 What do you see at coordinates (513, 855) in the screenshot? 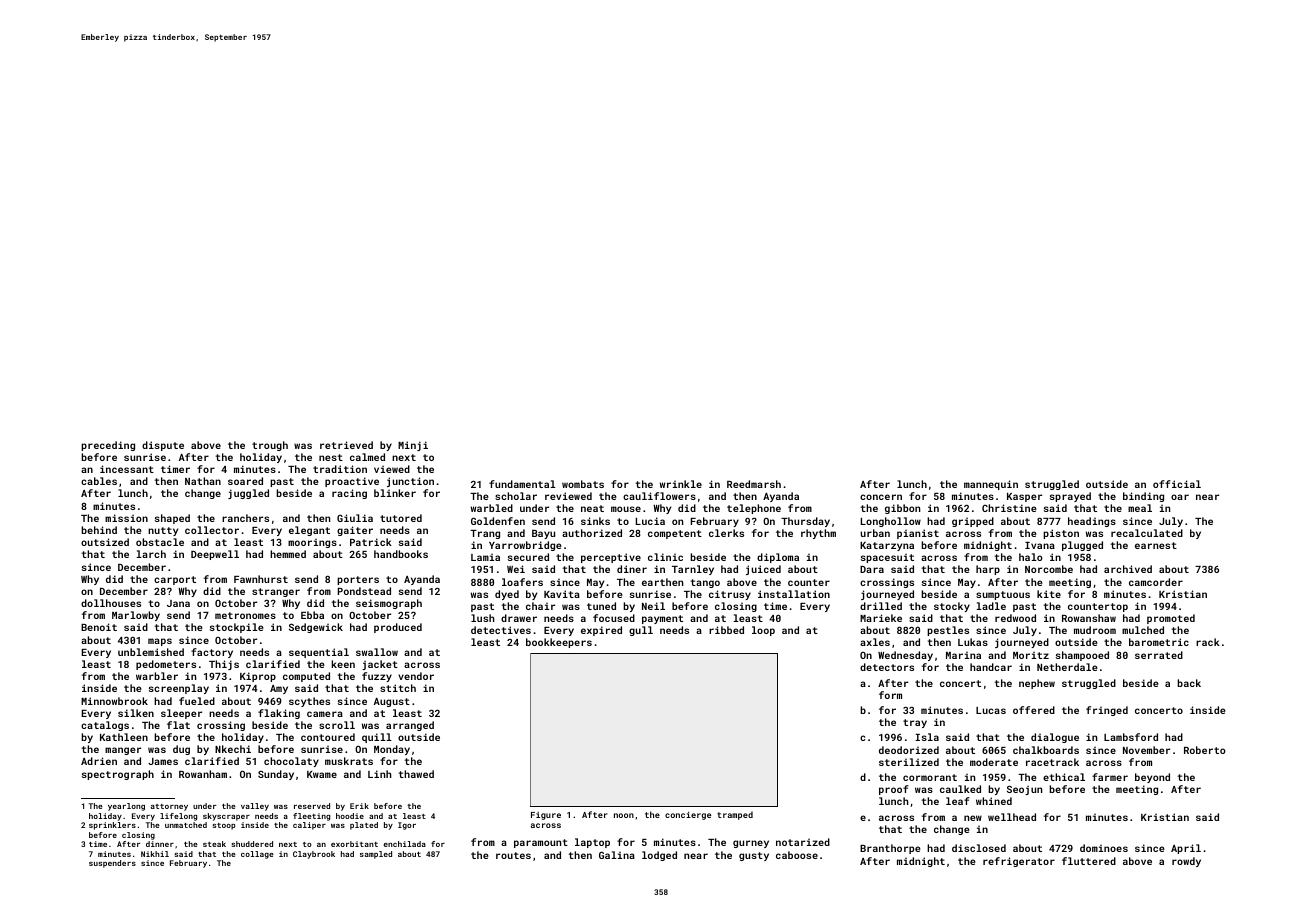
I see `routes` at bounding box center [513, 855].
